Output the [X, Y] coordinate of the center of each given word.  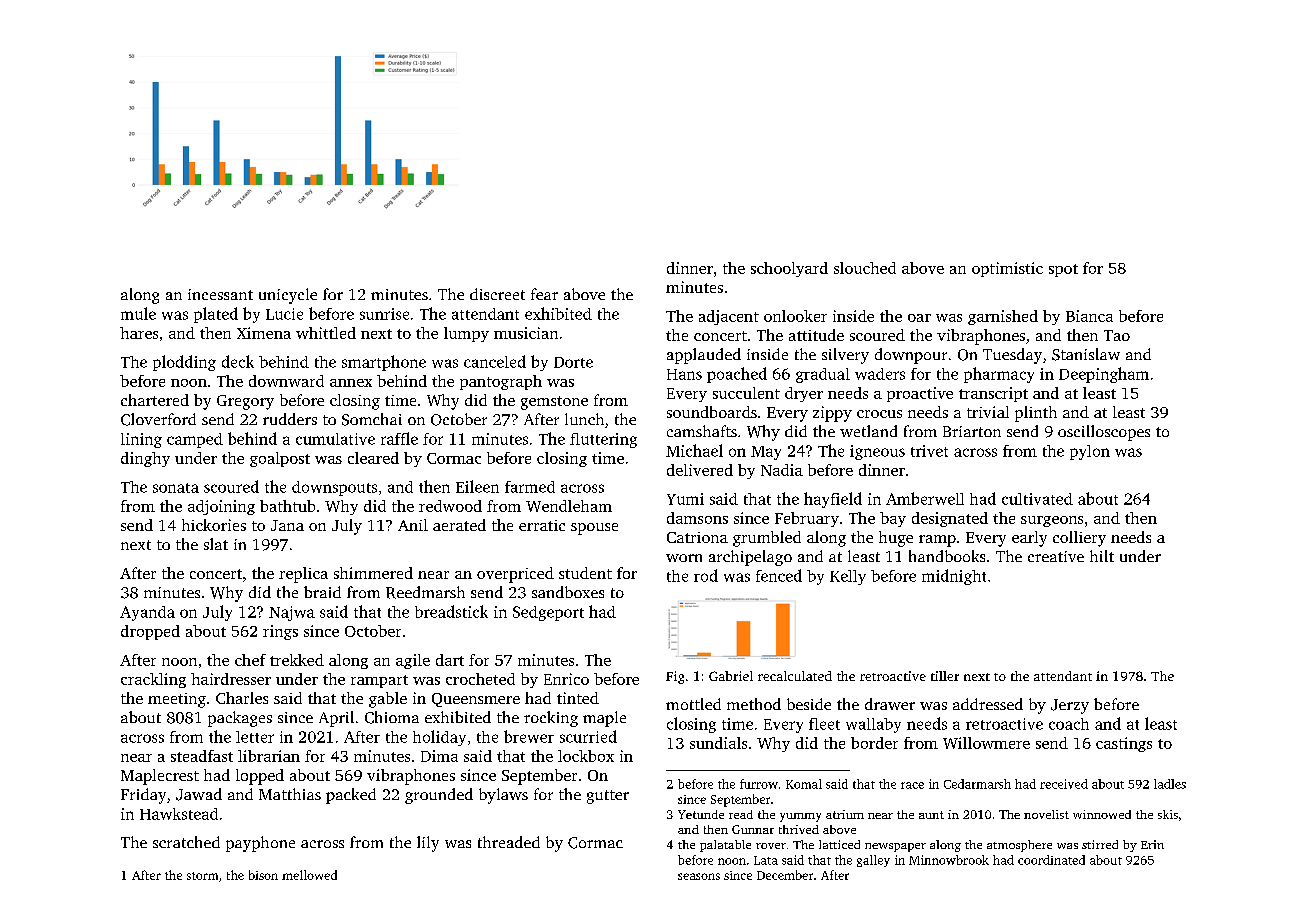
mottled [693, 704]
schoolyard [789, 269]
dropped [150, 632]
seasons [699, 876]
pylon [1090, 452]
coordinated [1051, 860]
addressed [988, 704]
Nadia [782, 470]
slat [216, 544]
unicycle [288, 296]
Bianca [1089, 316]
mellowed [309, 875]
